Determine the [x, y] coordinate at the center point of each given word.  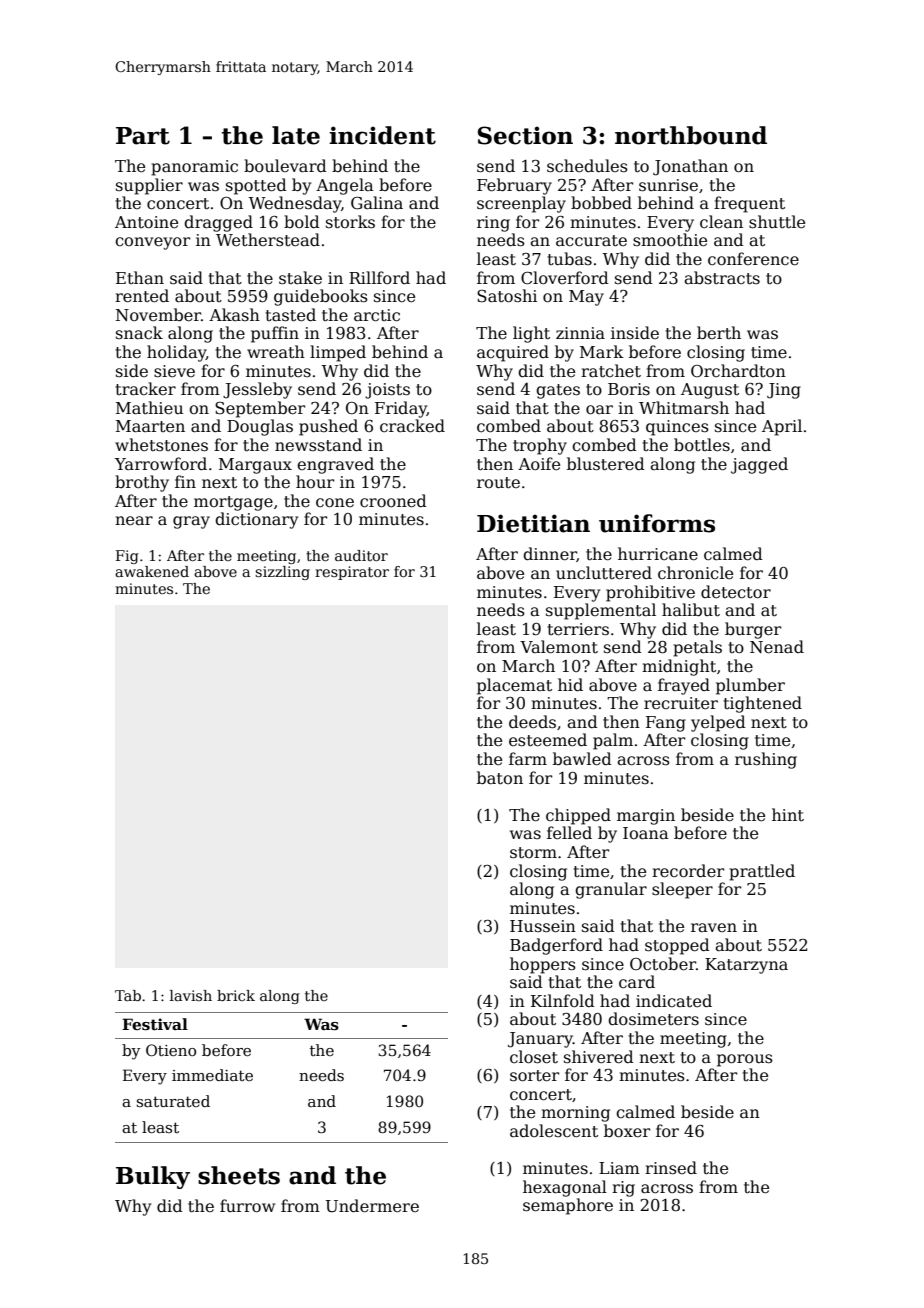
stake [300, 278]
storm [533, 853]
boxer [627, 1131]
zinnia [580, 333]
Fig [127, 557]
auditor [361, 555]
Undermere [372, 1206]
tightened [763, 704]
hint [788, 815]
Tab [128, 995]
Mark [602, 352]
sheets [239, 1175]
